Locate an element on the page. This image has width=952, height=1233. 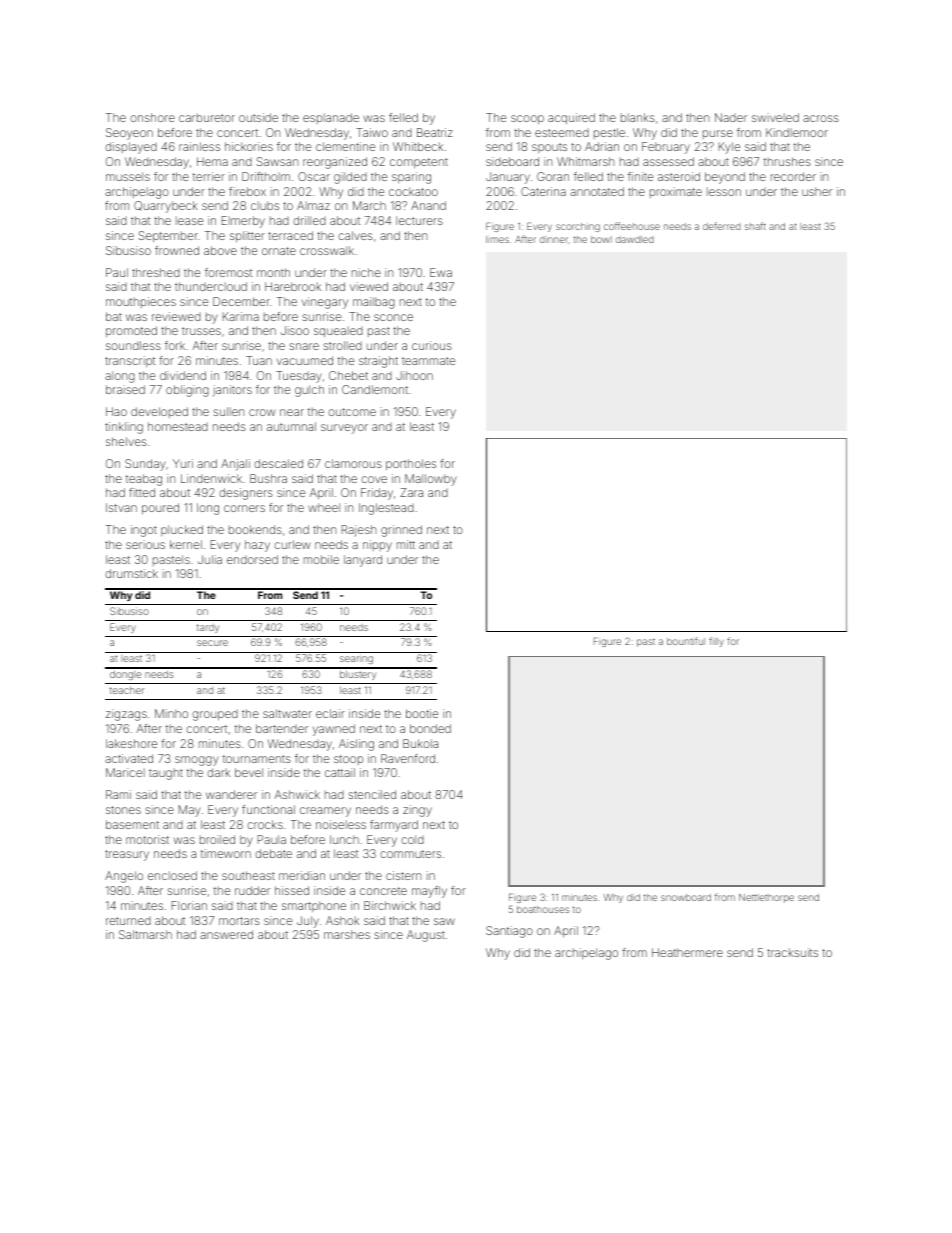
Santiago is located at coordinates (509, 932).
